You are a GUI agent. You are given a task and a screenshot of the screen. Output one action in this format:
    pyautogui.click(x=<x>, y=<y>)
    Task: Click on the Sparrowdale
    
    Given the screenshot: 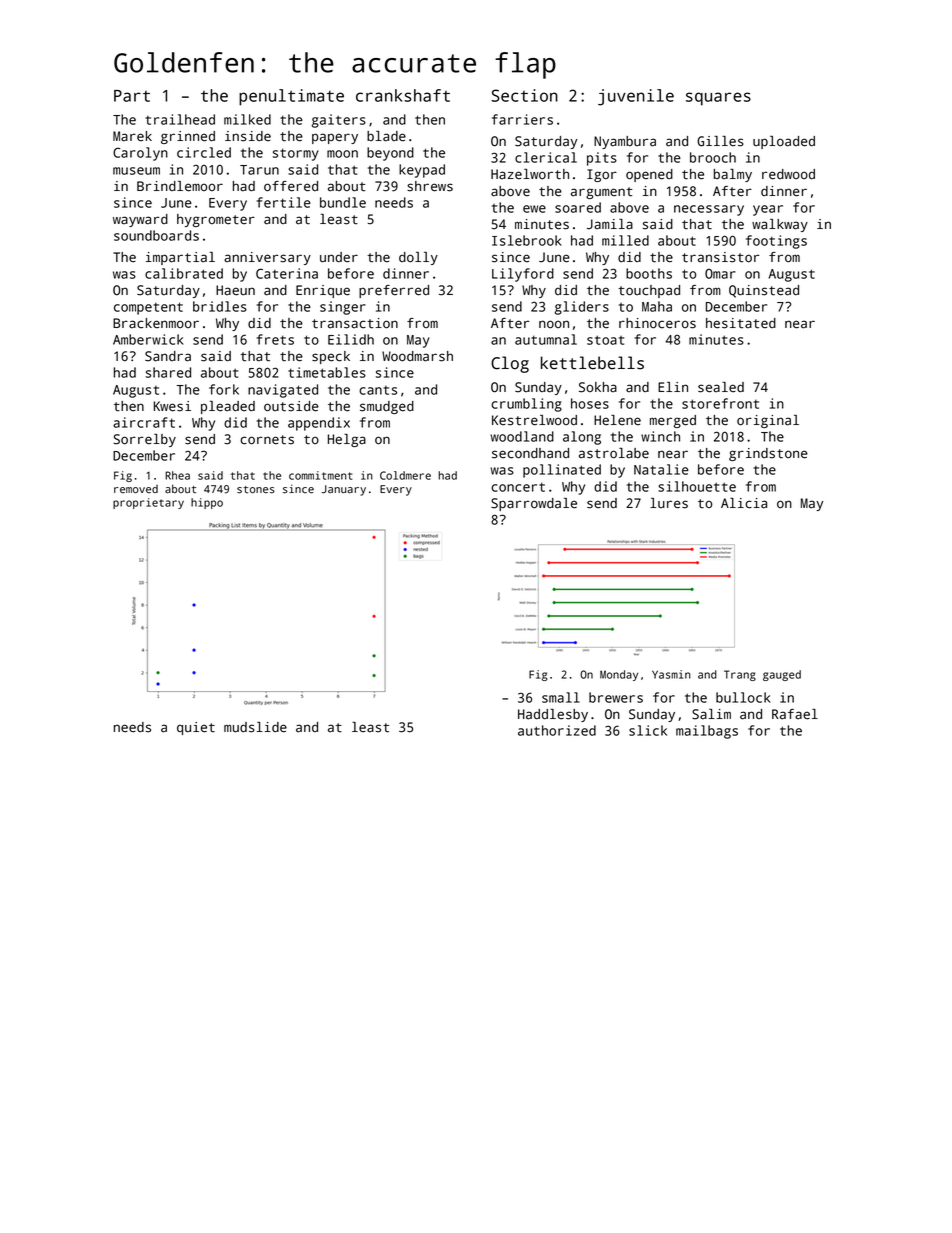 What is the action you would take?
    pyautogui.click(x=534, y=504)
